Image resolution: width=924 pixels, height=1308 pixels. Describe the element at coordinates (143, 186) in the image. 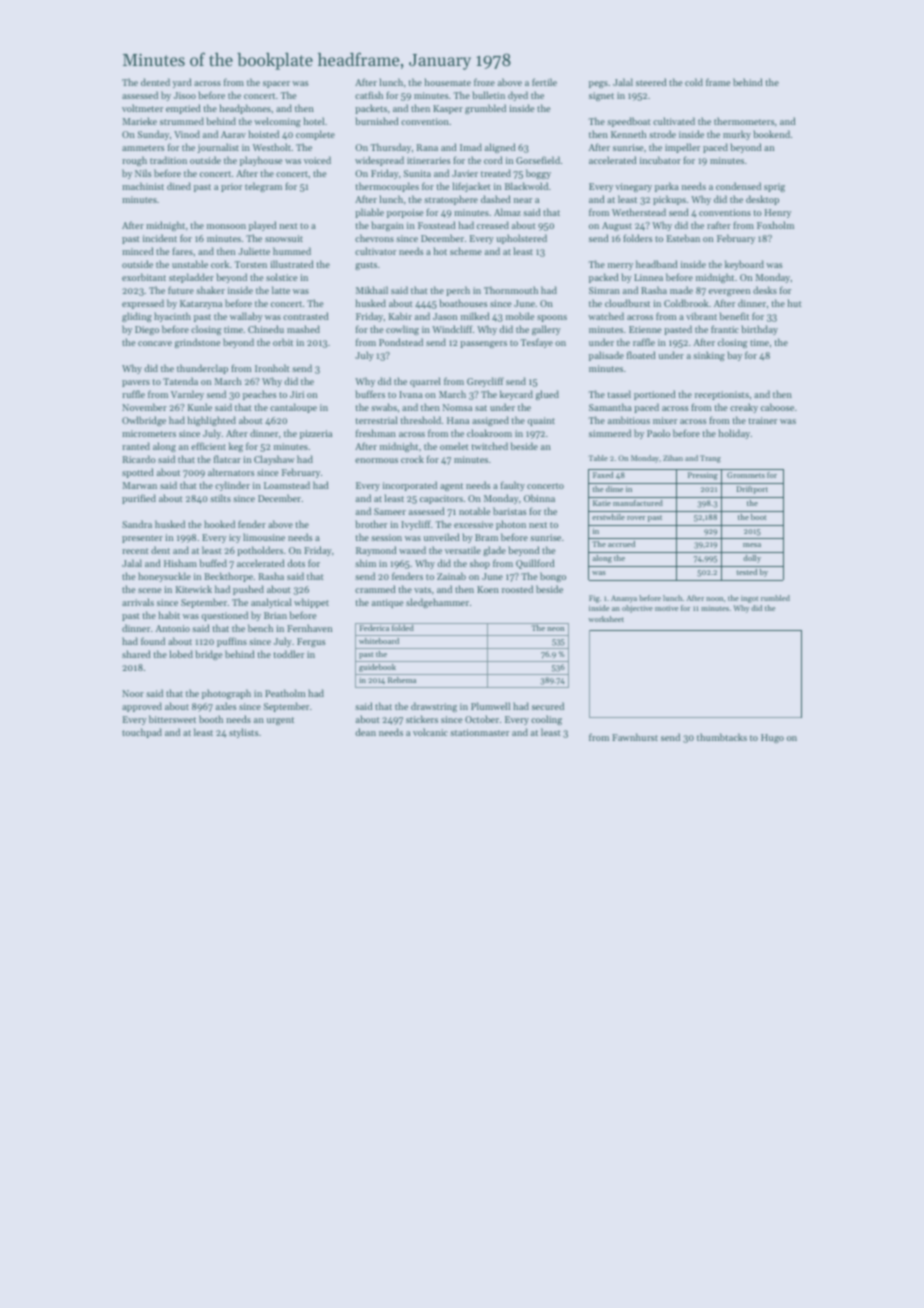

I see `machinist` at that location.
